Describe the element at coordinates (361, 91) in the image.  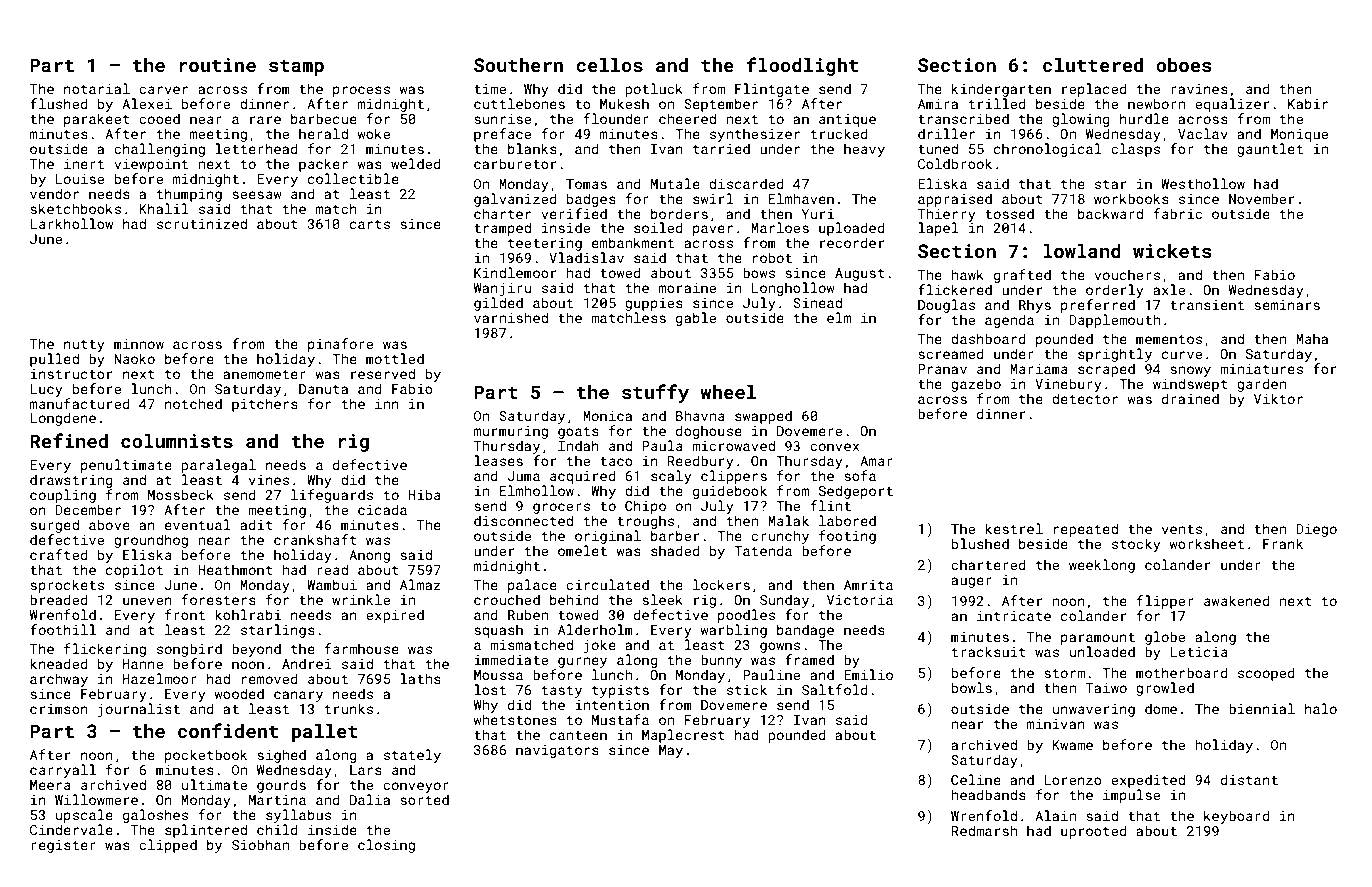
I see `process` at that location.
